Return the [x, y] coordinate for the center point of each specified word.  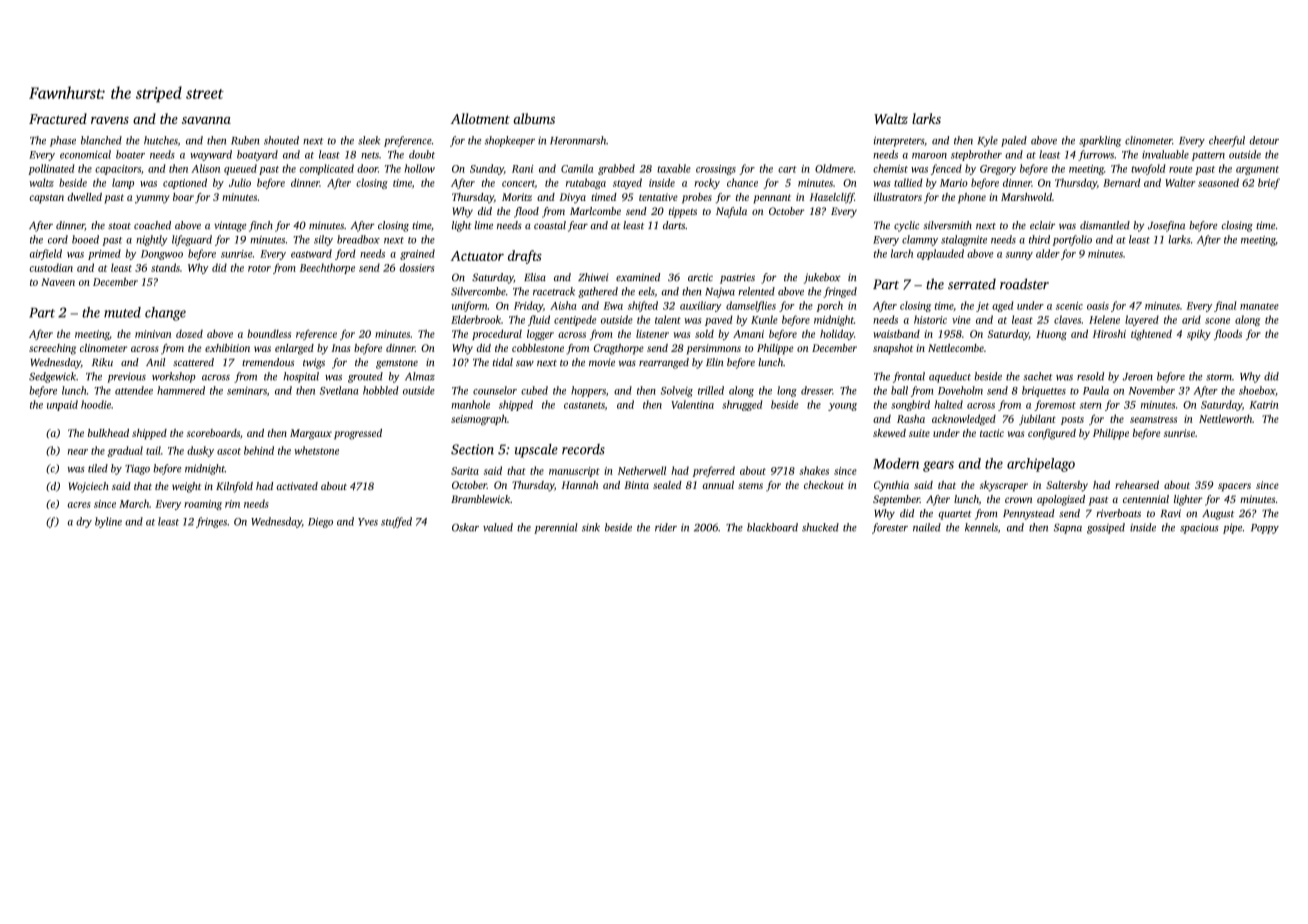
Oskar [465, 527]
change [165, 314]
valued [498, 527]
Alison [205, 168]
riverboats [1118, 513]
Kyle [988, 141]
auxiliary [701, 306]
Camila [577, 168]
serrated [972, 284]
